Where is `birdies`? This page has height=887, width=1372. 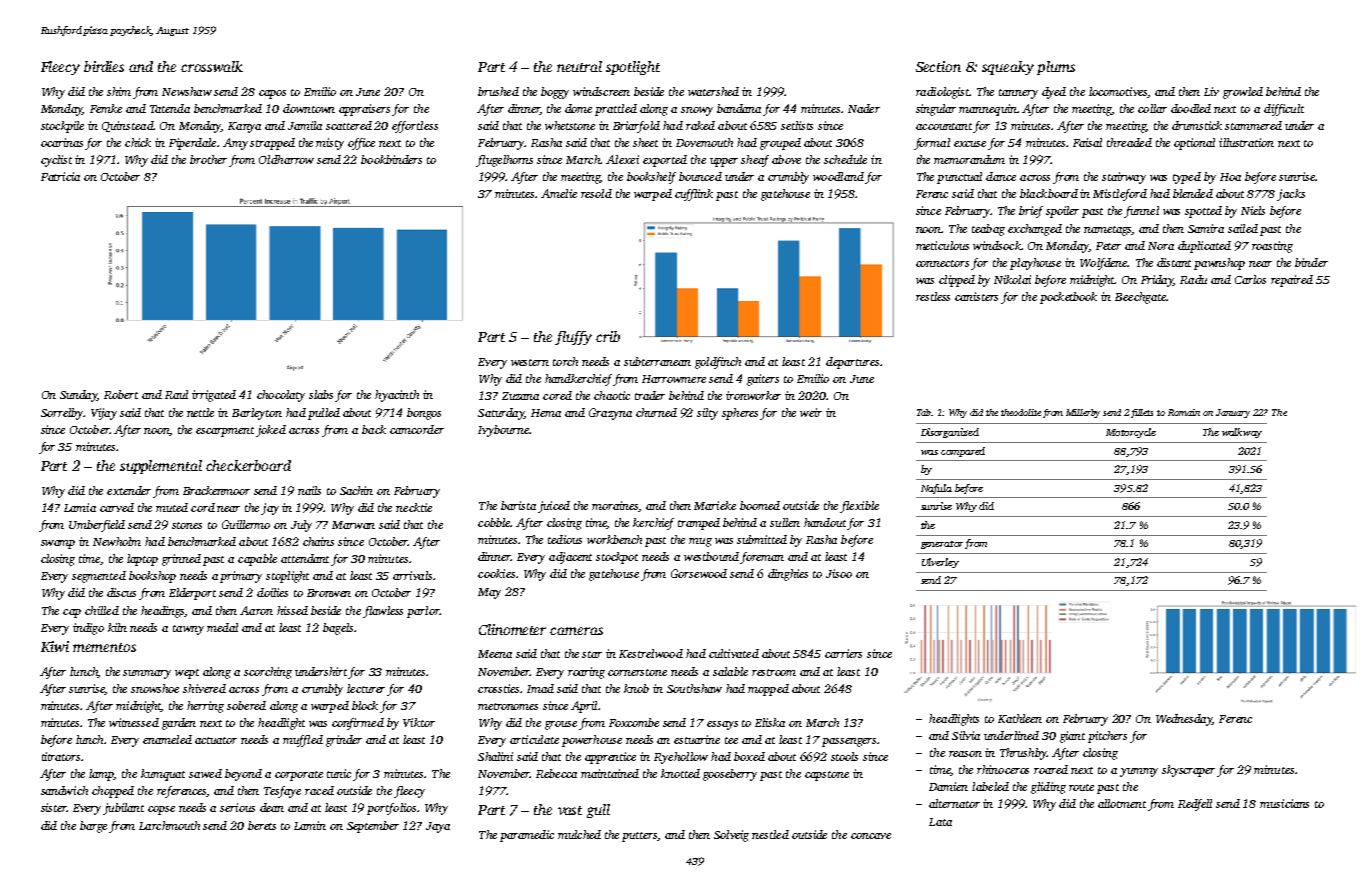
birdies is located at coordinates (104, 66).
